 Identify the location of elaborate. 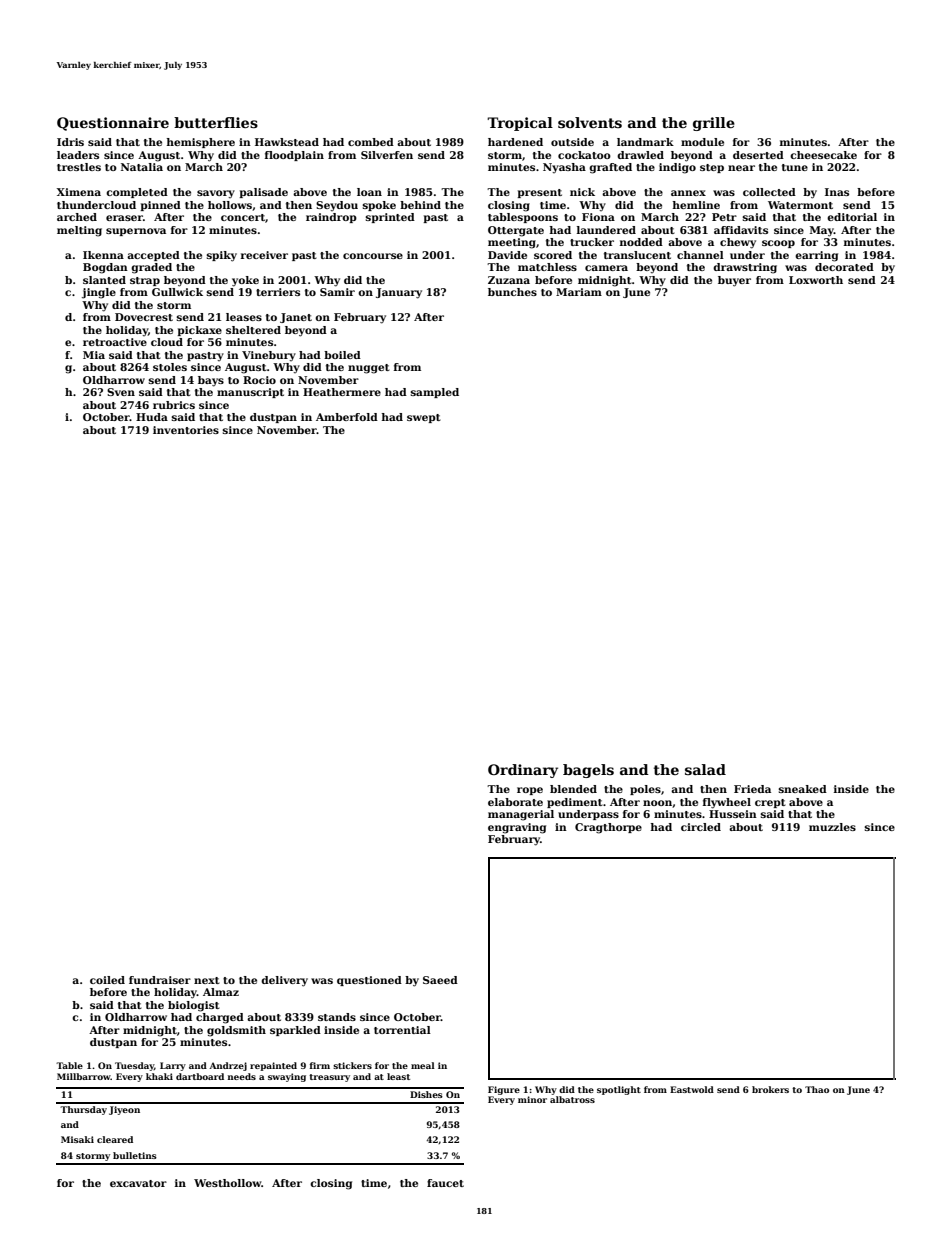
(515, 802).
